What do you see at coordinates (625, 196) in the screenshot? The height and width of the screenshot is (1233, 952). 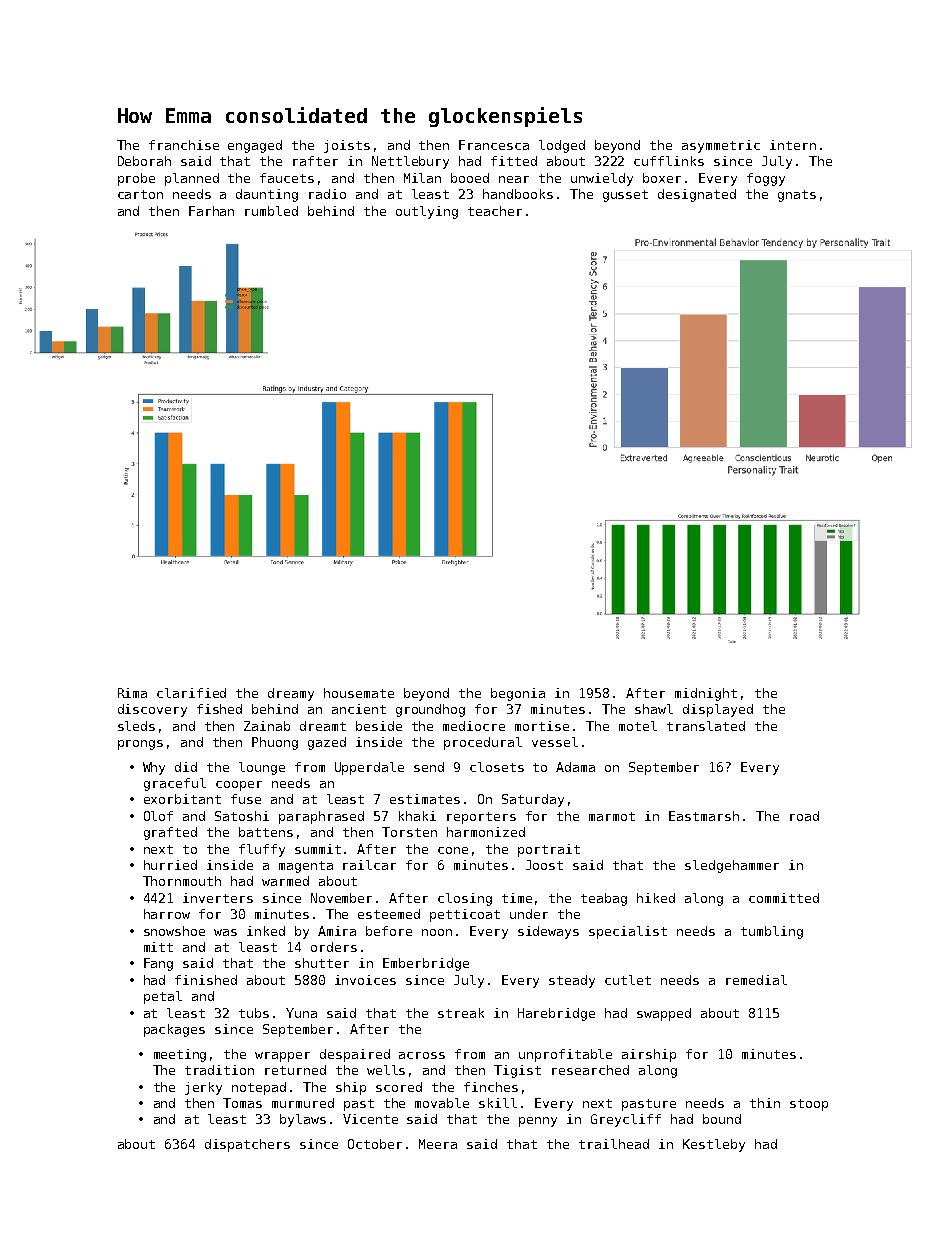 I see `gusset` at bounding box center [625, 196].
